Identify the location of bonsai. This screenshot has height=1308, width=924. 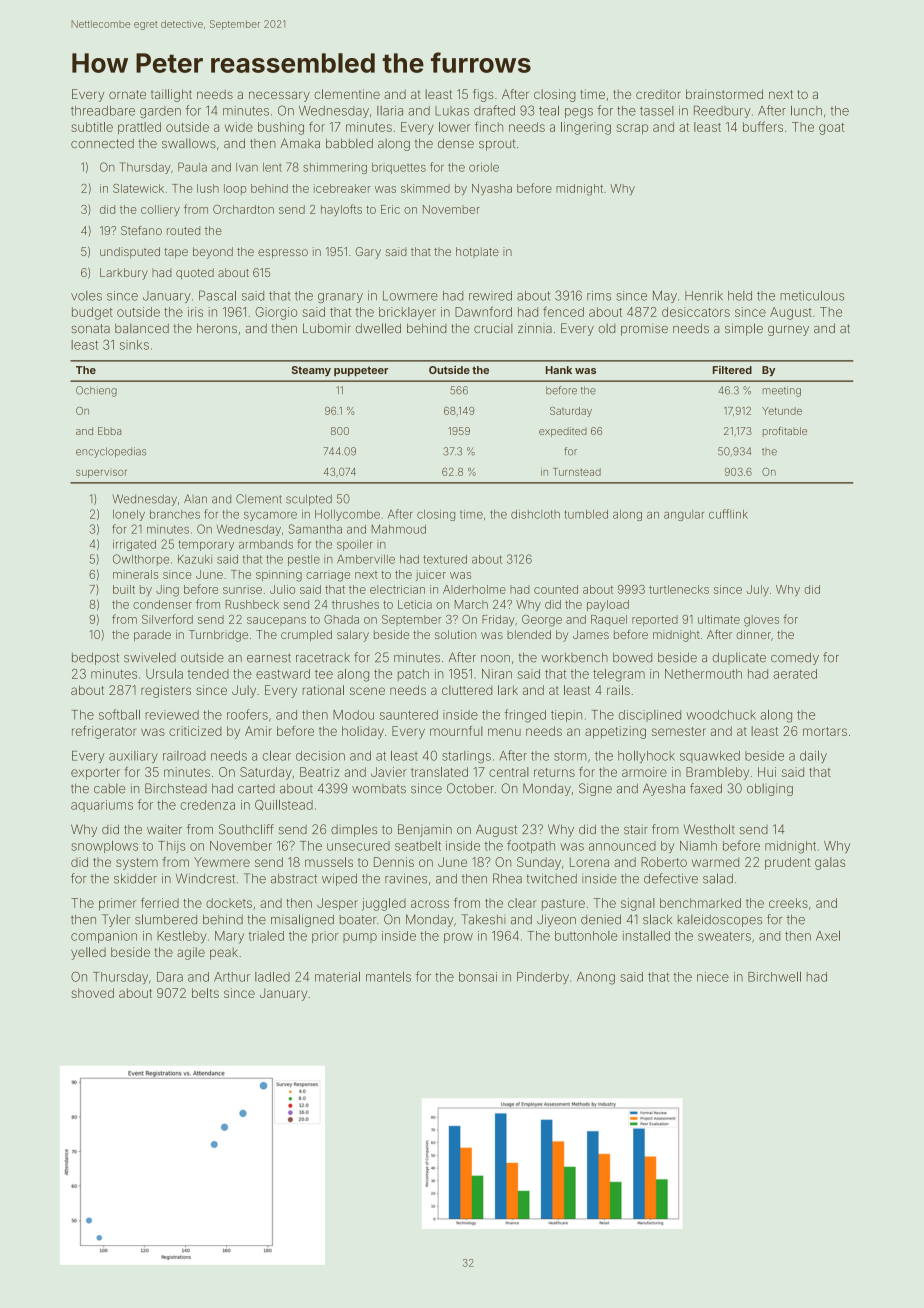
(478, 977).
